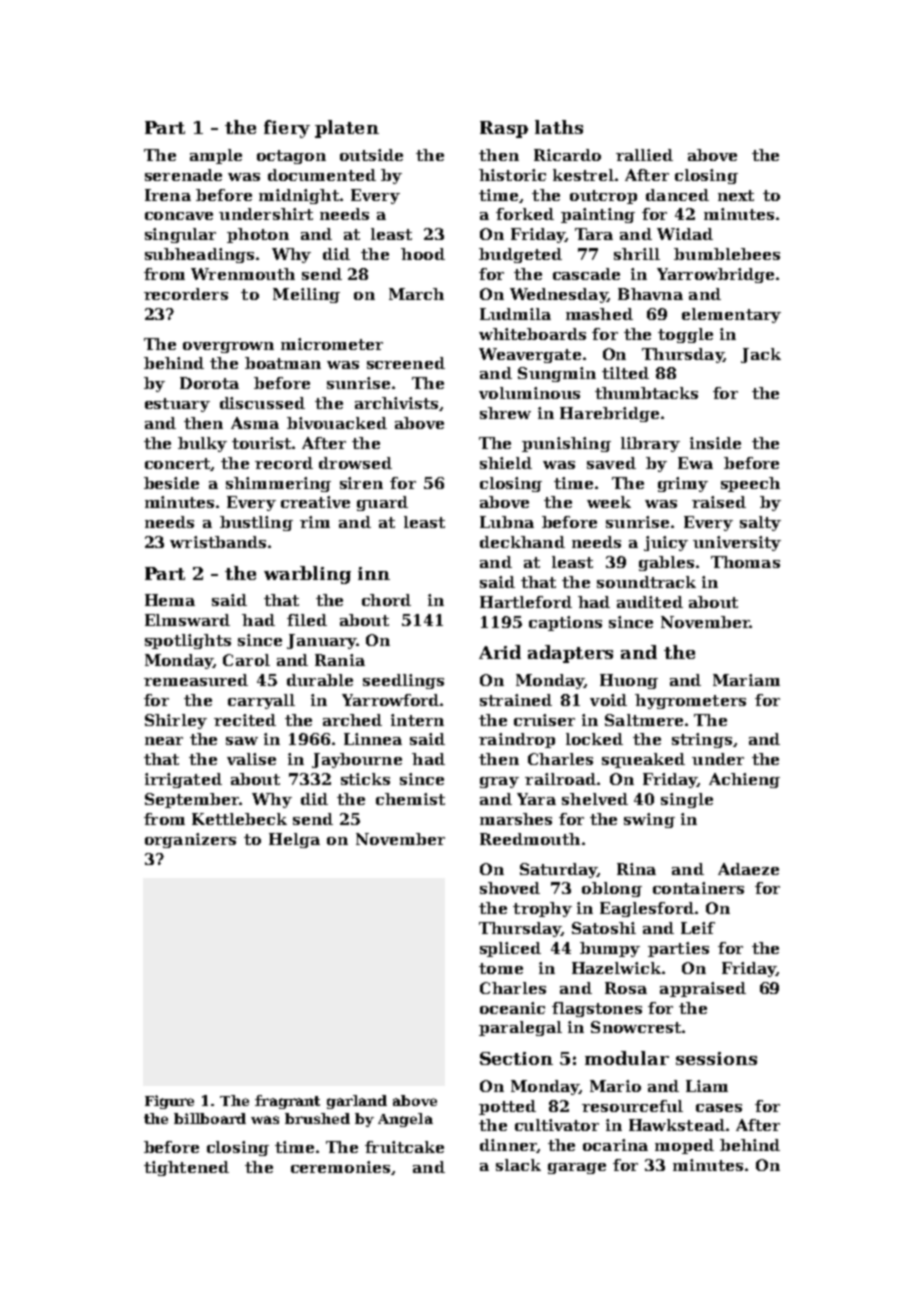  Describe the element at coordinates (404, 1147) in the image. I see `fruitcake` at that location.
